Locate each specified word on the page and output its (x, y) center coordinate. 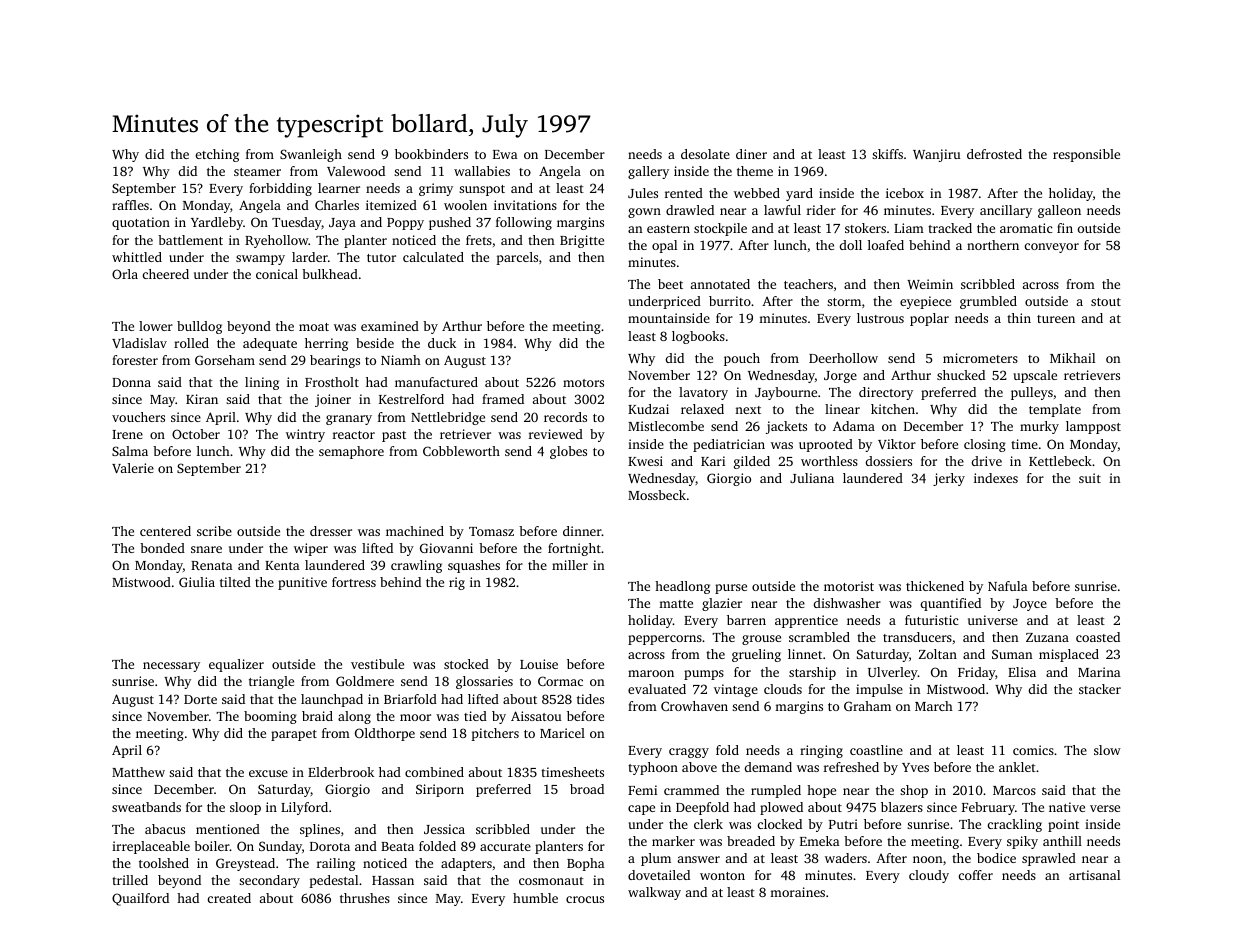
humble (535, 898)
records (565, 417)
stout (1106, 302)
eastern (668, 229)
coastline (876, 750)
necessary (171, 667)
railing (336, 864)
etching (217, 155)
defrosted (994, 154)
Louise (539, 664)
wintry (305, 435)
